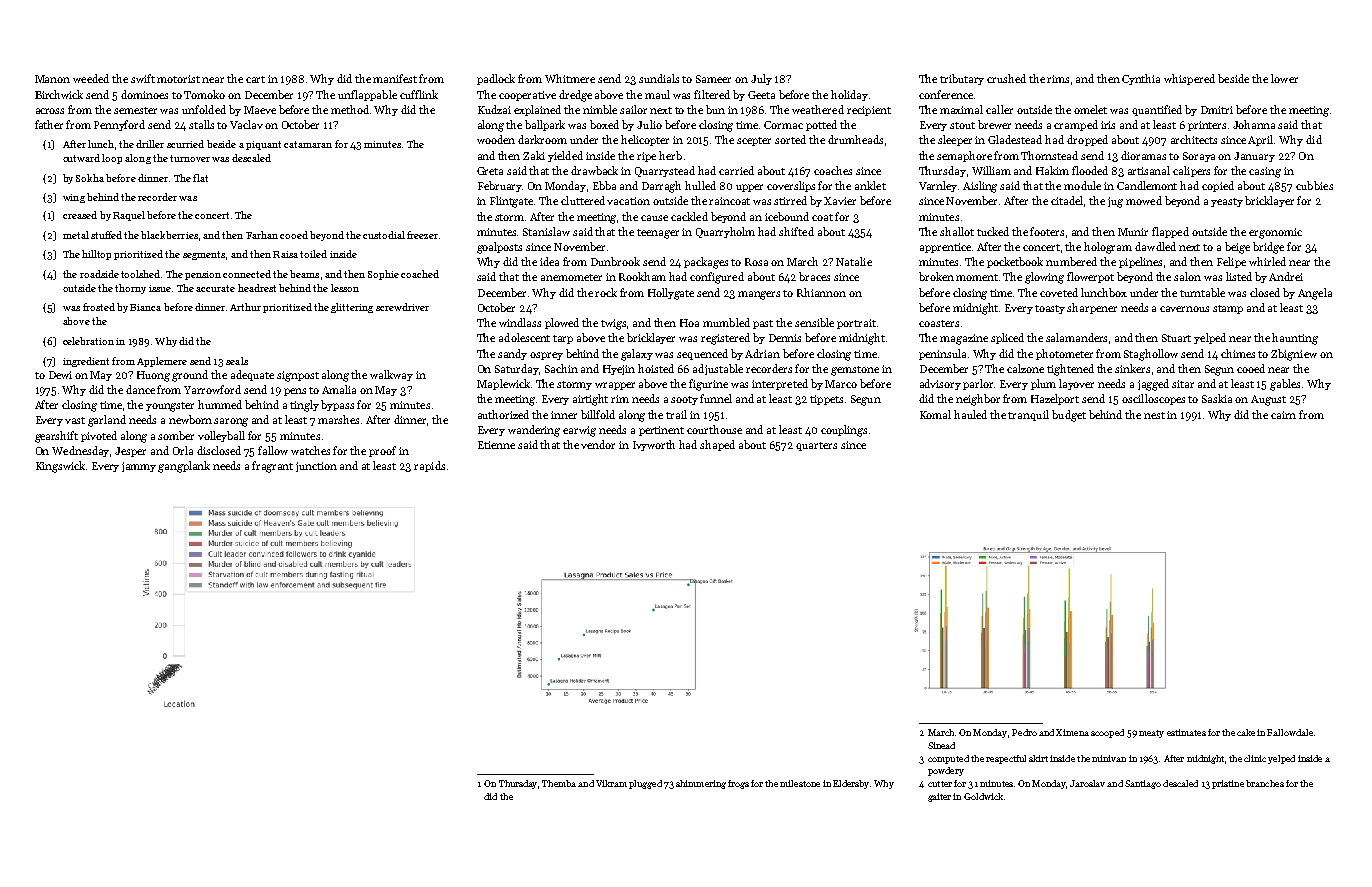 The image size is (1372, 887). What do you see at coordinates (1254, 124) in the screenshot?
I see `Johanna` at bounding box center [1254, 124].
